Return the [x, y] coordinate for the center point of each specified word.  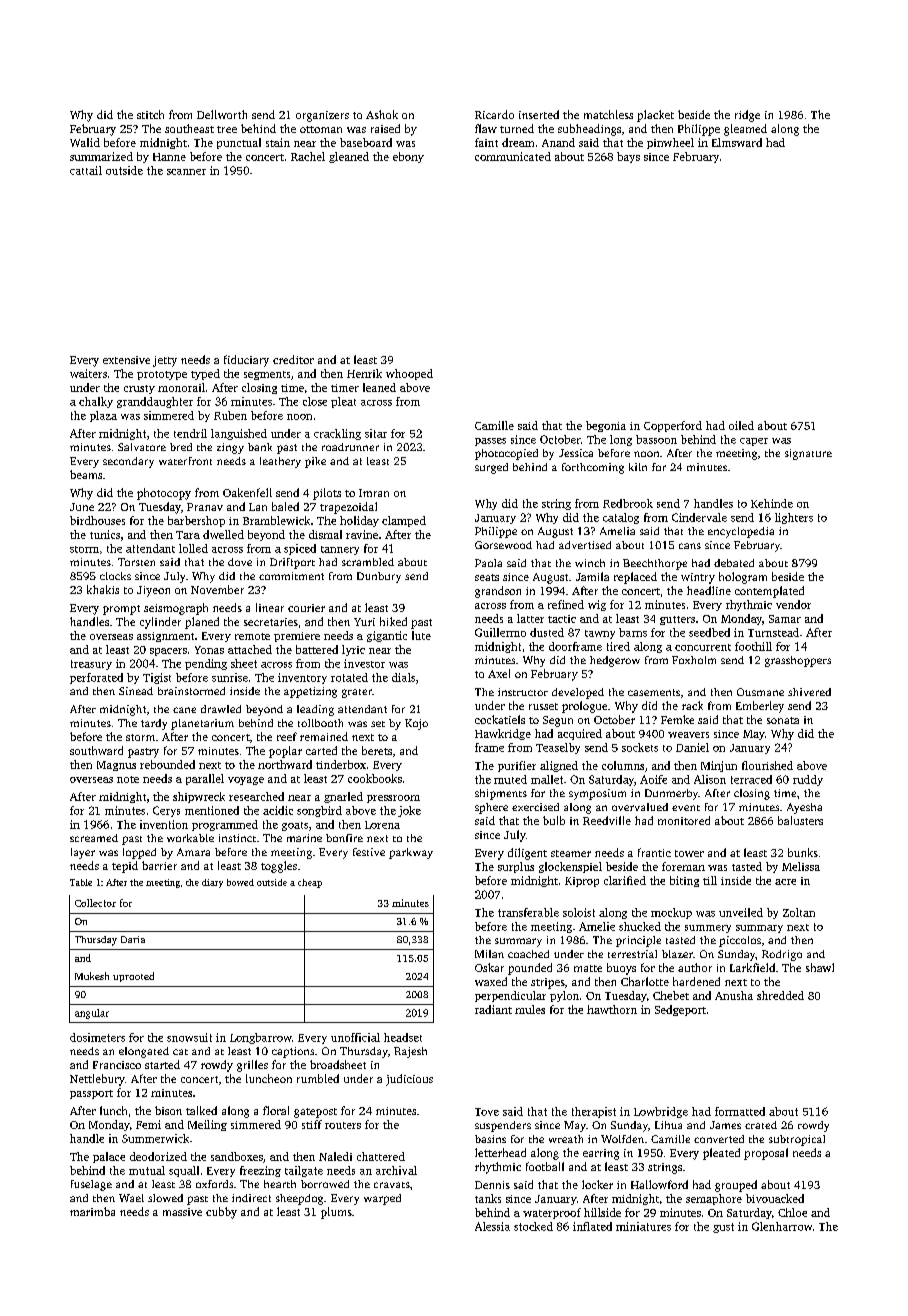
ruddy [808, 780]
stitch [150, 114]
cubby [221, 1213]
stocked [533, 1226]
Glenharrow [782, 1226]
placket [655, 116]
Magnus [116, 766]
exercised [535, 807]
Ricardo [494, 114]
